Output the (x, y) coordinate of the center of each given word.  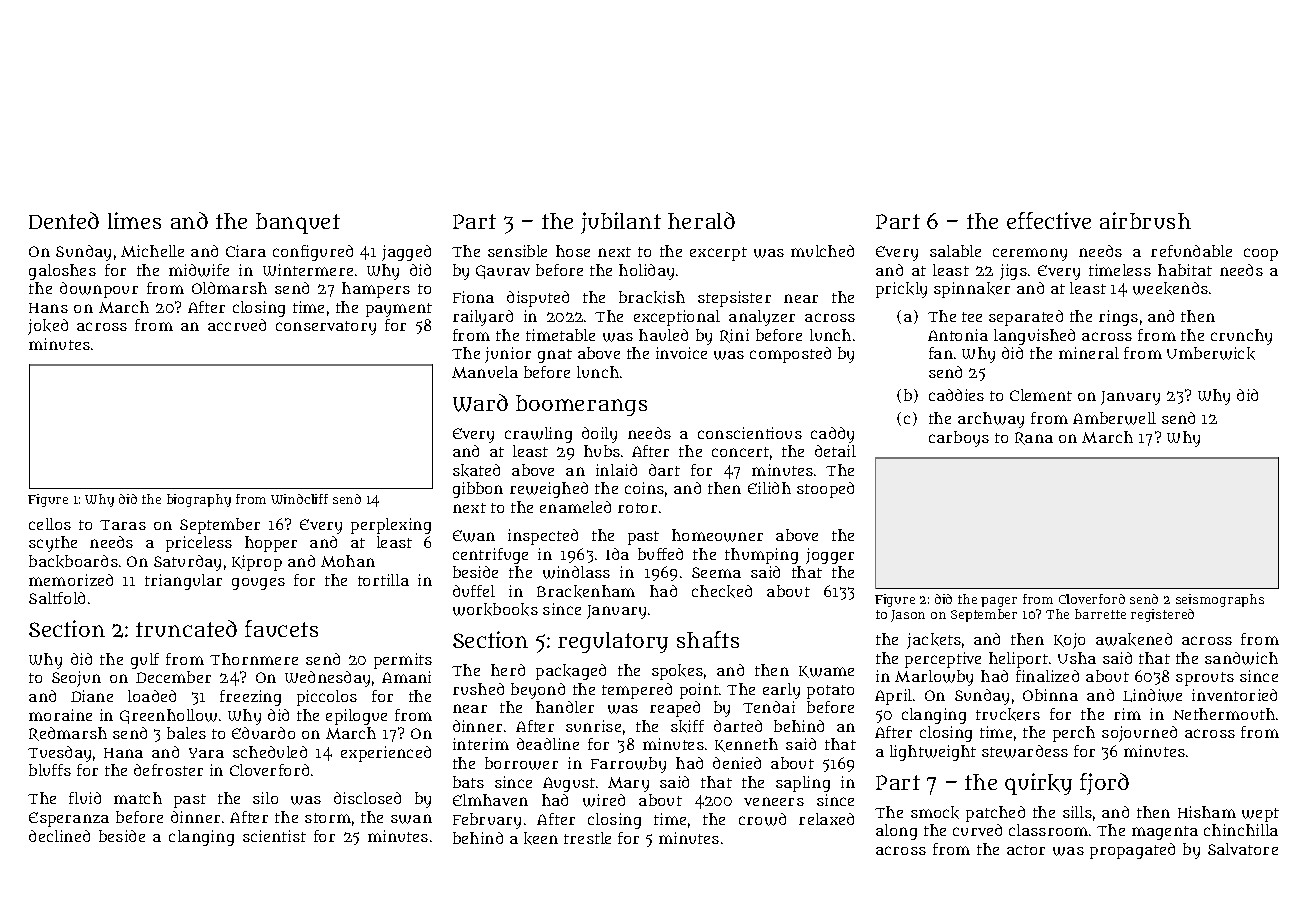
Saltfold (57, 598)
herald (701, 220)
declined (59, 836)
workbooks (495, 609)
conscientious (750, 433)
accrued (237, 325)
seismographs (1220, 600)
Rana (1034, 438)
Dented (64, 220)
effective (1049, 220)
